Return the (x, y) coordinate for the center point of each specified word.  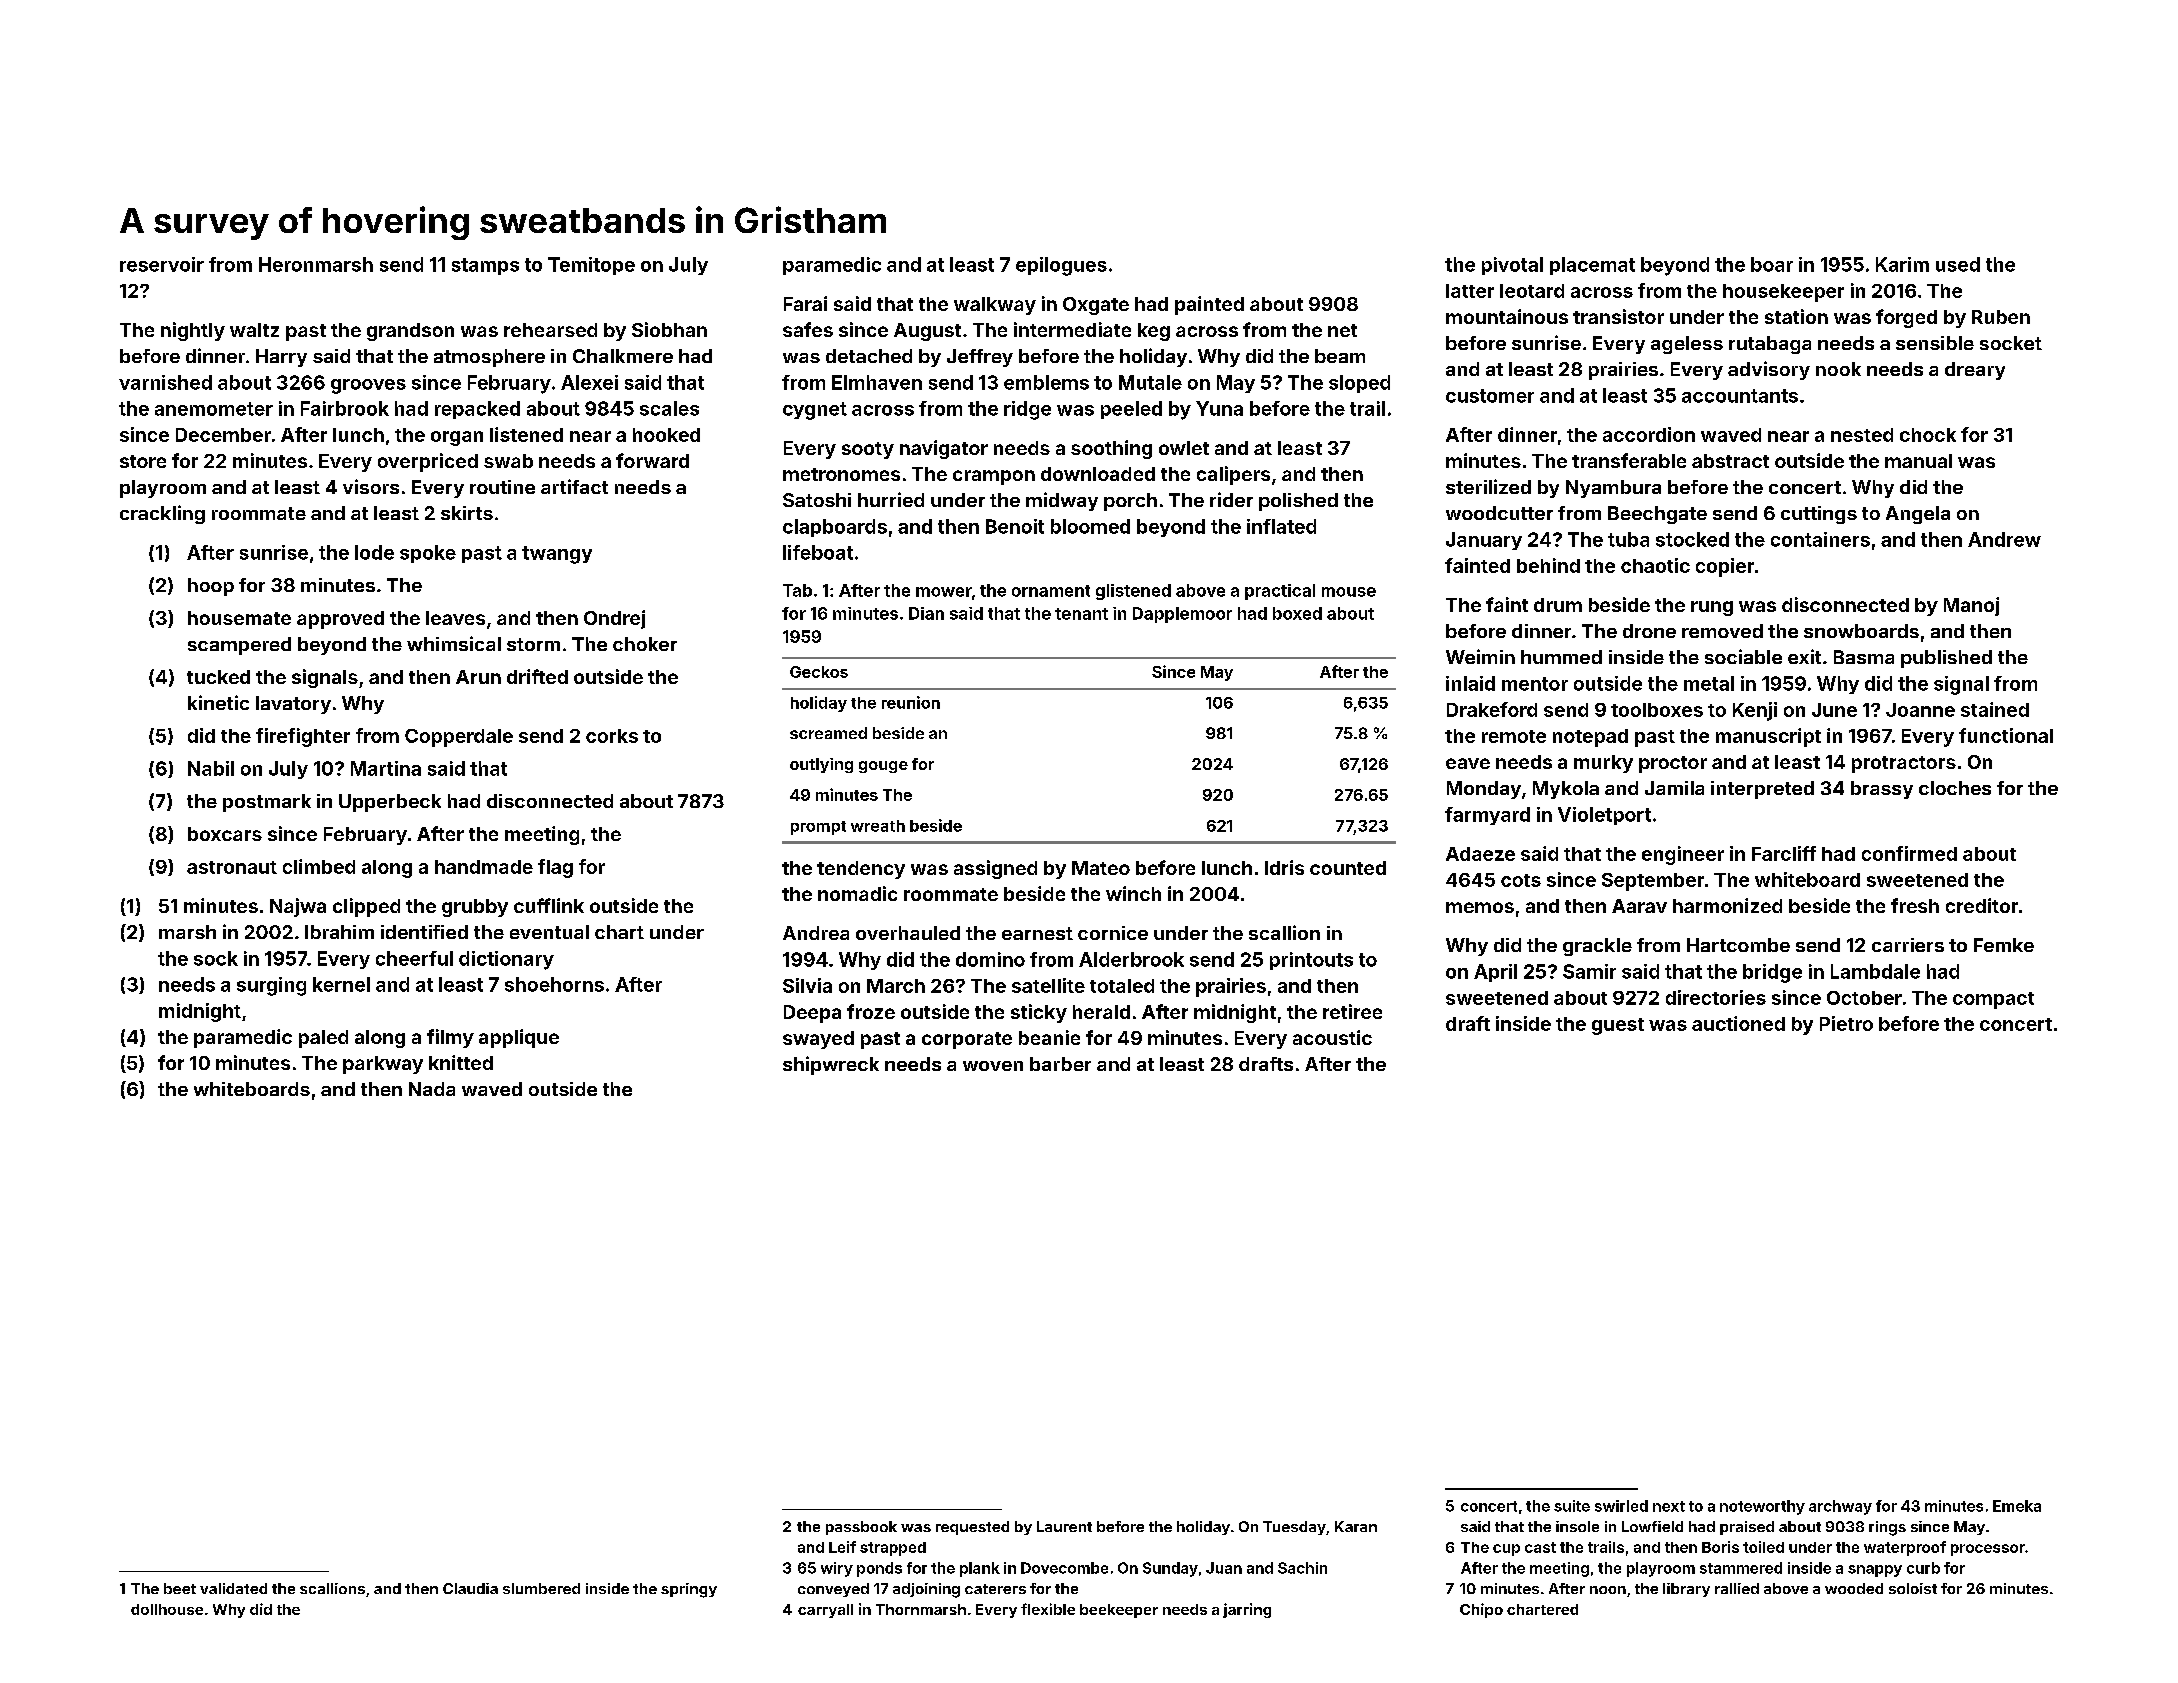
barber (1060, 1064)
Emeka (2017, 1506)
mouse (1349, 592)
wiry (837, 1569)
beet (180, 1588)
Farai (805, 303)
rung (1712, 608)
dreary (1975, 371)
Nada (432, 1089)
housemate (239, 618)
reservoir (162, 264)
